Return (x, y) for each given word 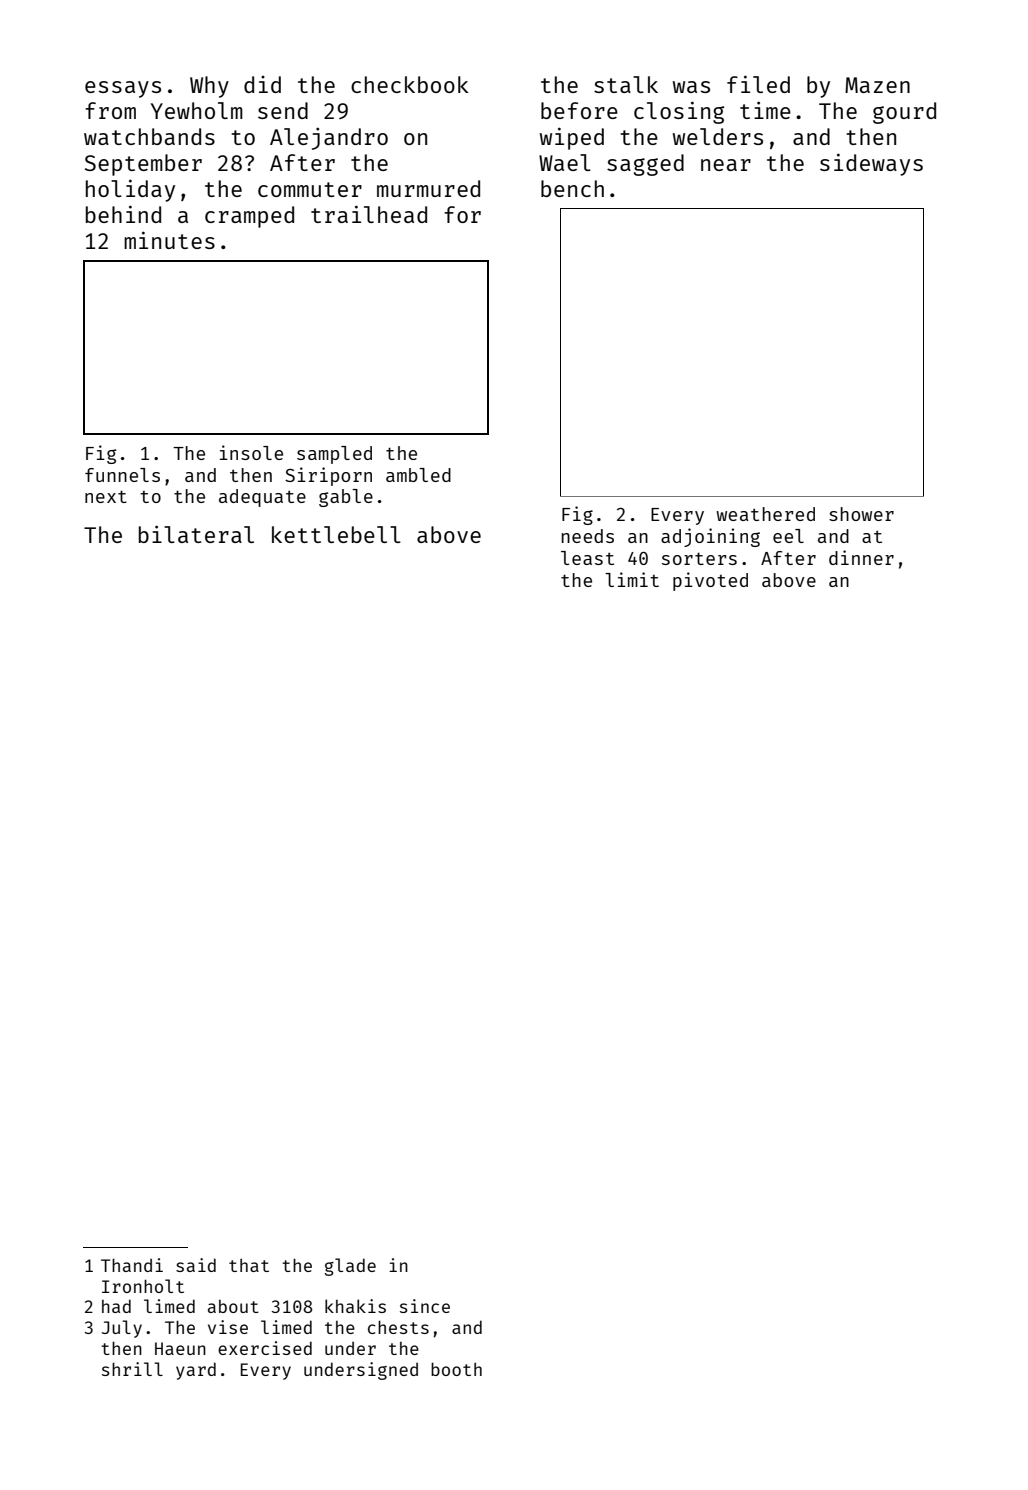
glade (350, 1267)
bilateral (196, 534)
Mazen (877, 85)
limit (632, 579)
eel (788, 536)
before (579, 110)
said (196, 1265)
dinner (861, 557)
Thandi (132, 1265)
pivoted (710, 581)
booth (456, 1369)
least (587, 558)
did (262, 84)
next (106, 497)
